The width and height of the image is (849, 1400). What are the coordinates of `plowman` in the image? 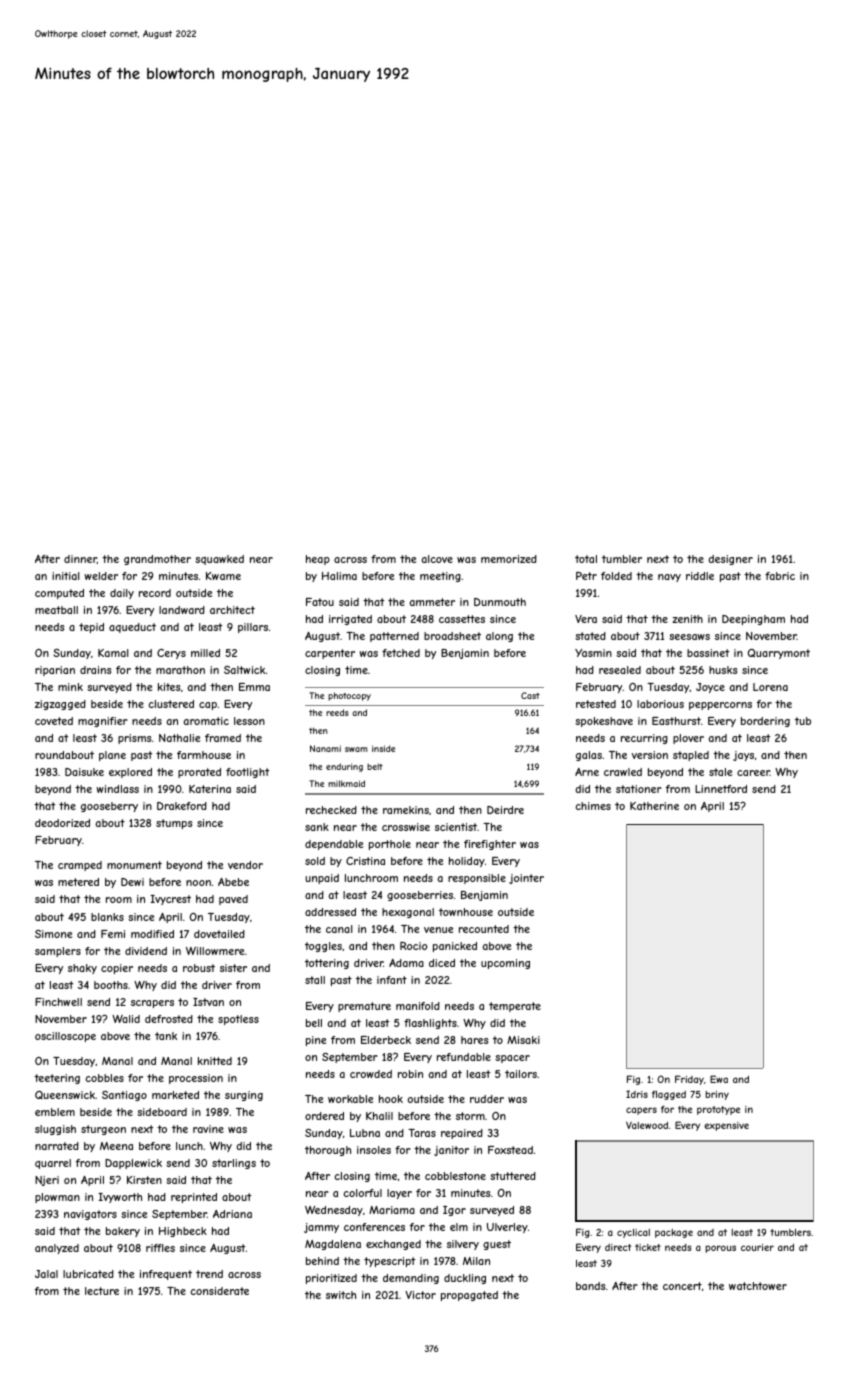 It's located at (57, 1198).
